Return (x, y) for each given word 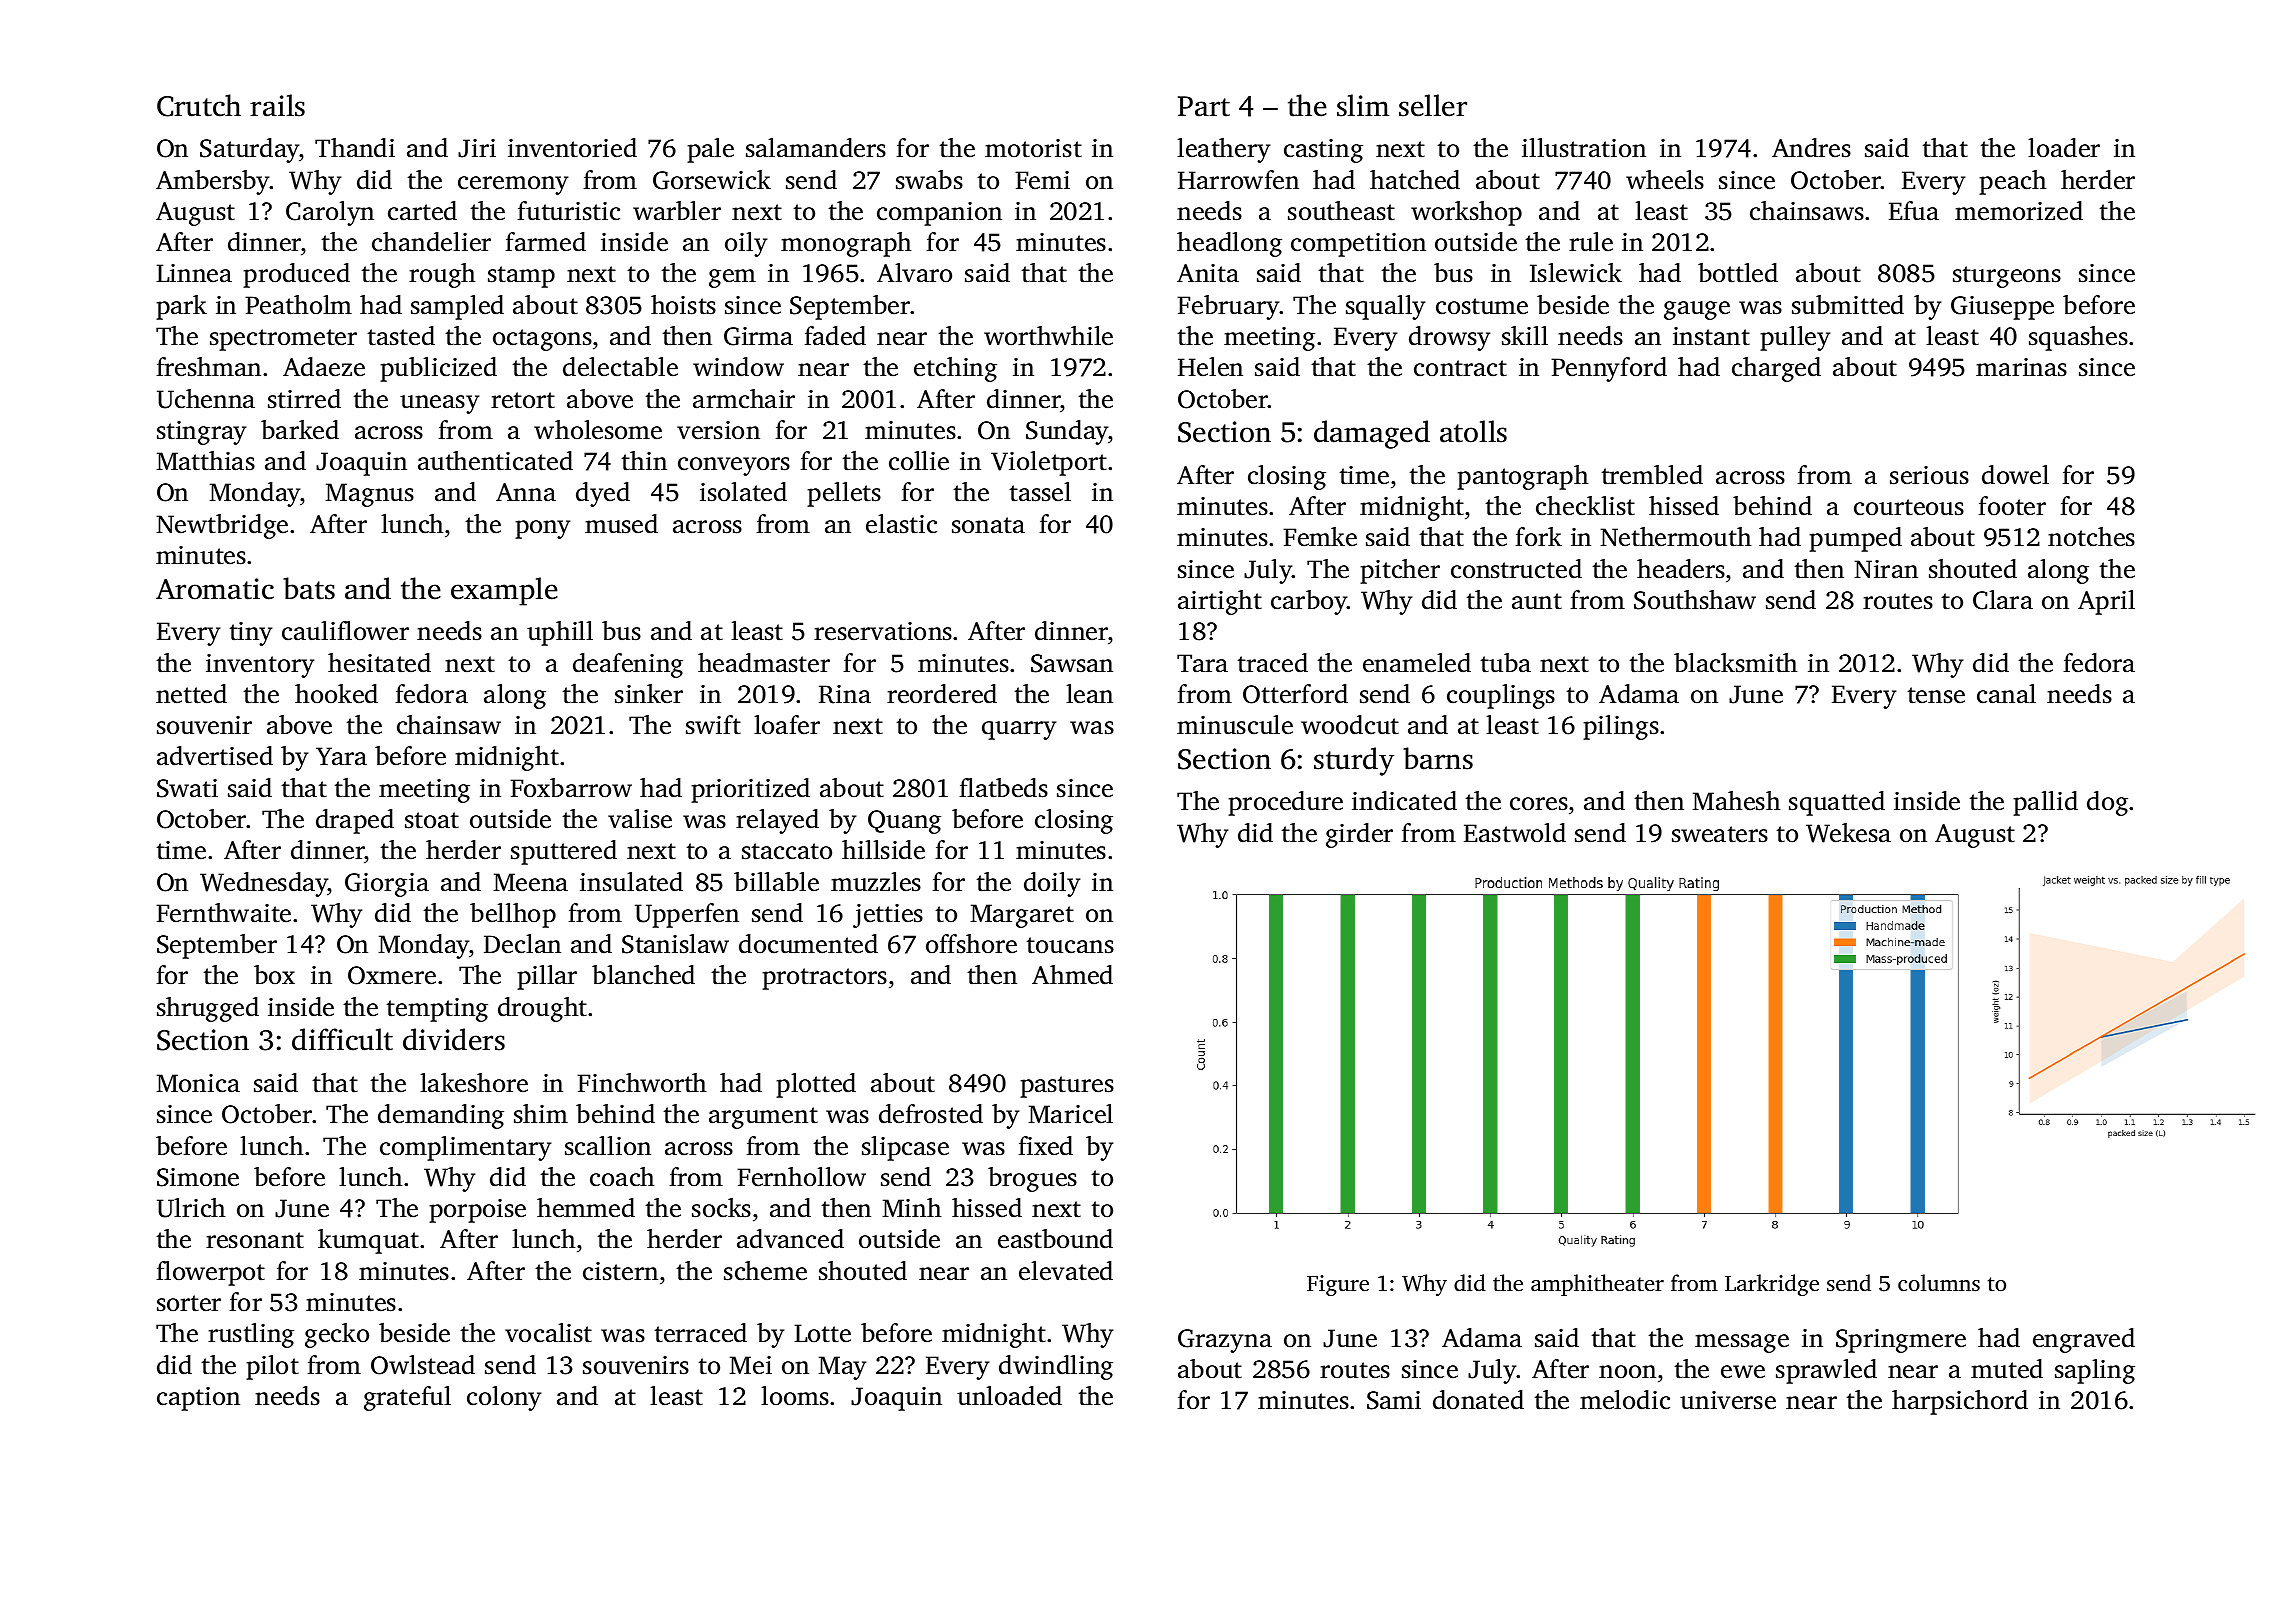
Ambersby (213, 182)
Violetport (1049, 463)
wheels (1665, 180)
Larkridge (1772, 1285)
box (274, 975)
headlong (1229, 244)
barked (300, 430)
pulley (1795, 338)
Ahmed (1072, 975)
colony (504, 1398)
